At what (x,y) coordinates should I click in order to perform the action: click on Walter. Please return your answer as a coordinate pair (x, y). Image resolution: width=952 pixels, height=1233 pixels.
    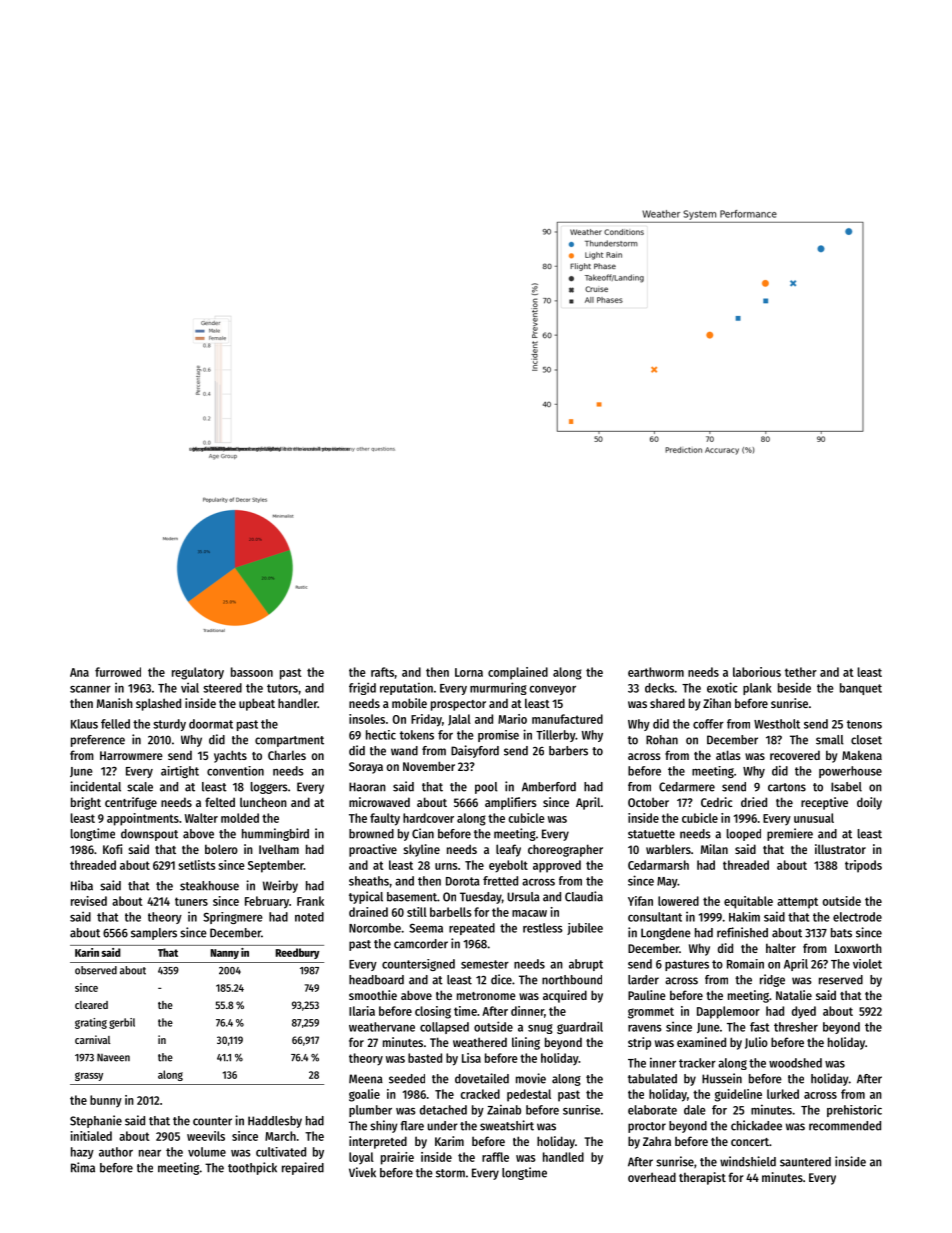
    Looking at the image, I should click on (201, 818).
